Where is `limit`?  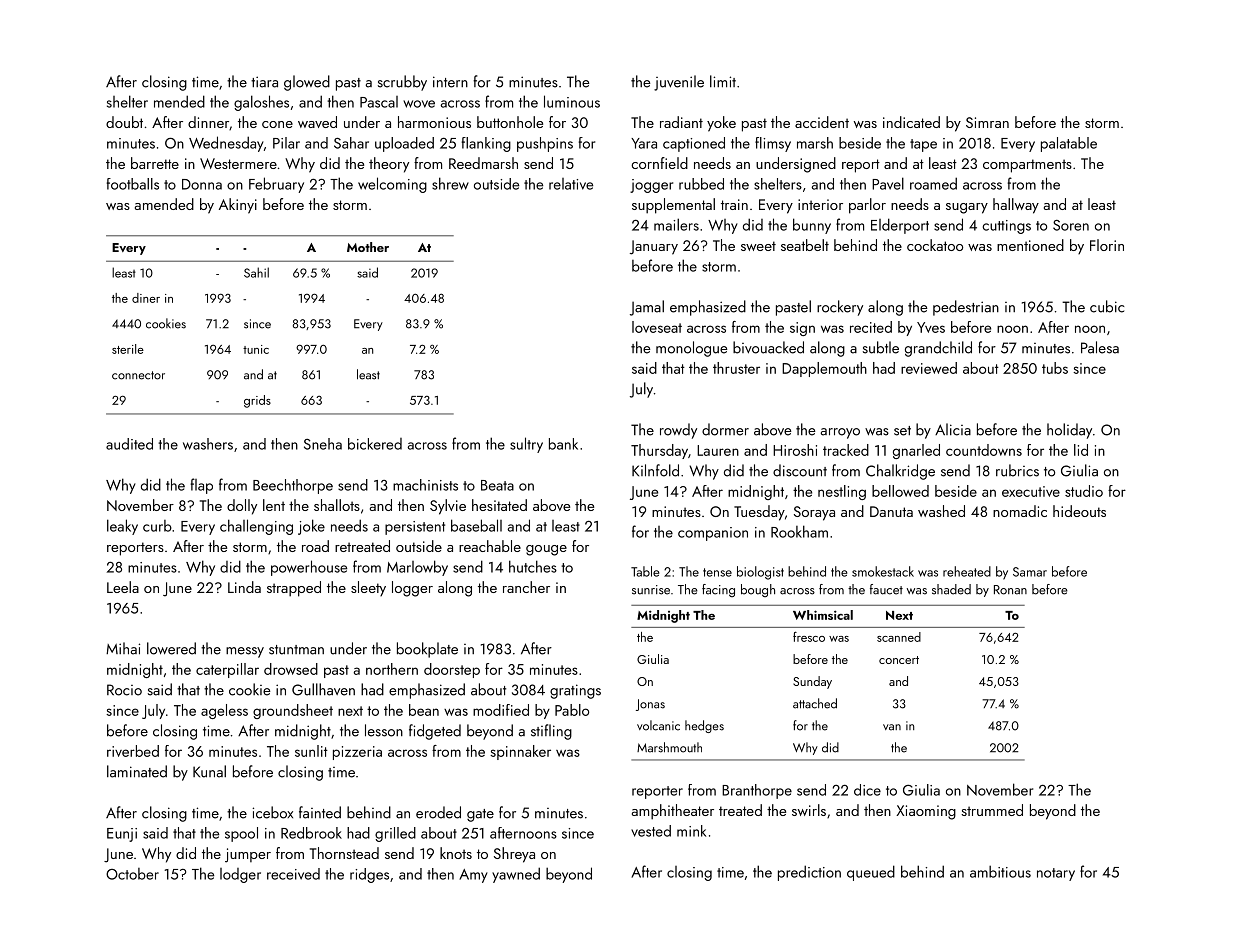 limit is located at coordinates (723, 81).
